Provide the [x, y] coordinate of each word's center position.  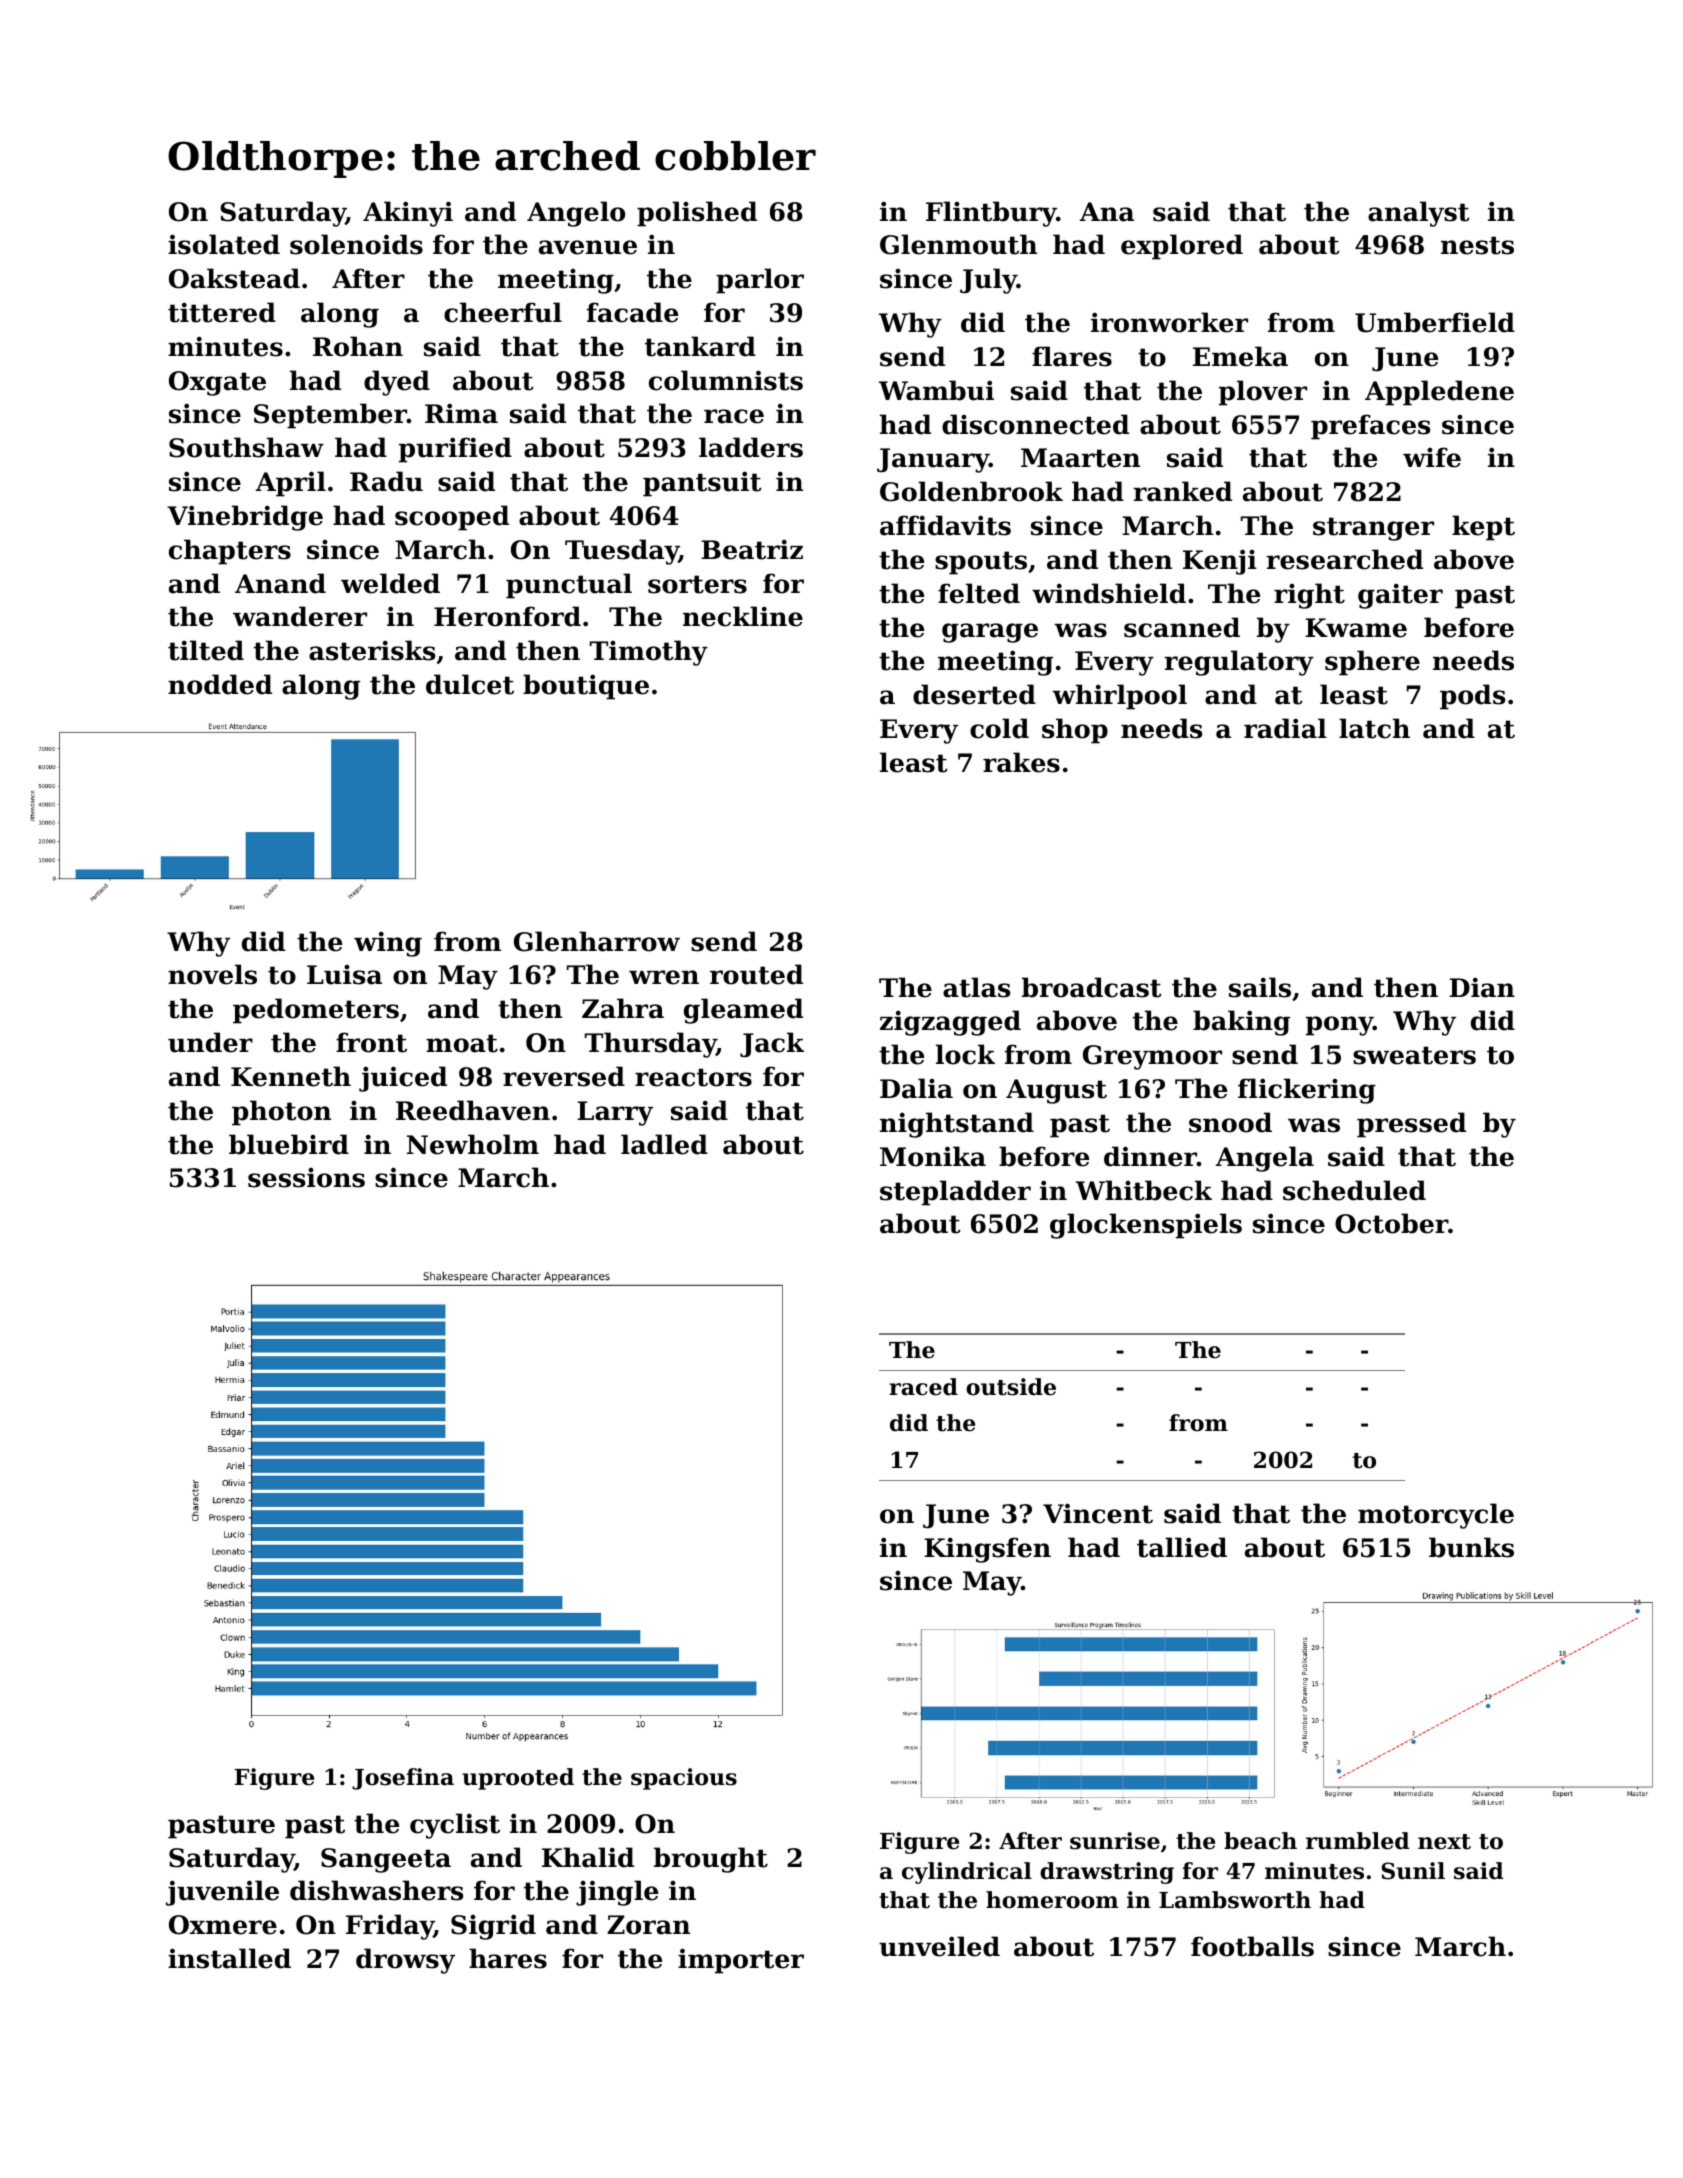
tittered [222, 312]
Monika [933, 1156]
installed [229, 1958]
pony [1339, 1026]
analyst [1419, 214]
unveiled [939, 1946]
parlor [760, 281]
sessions [306, 1178]
